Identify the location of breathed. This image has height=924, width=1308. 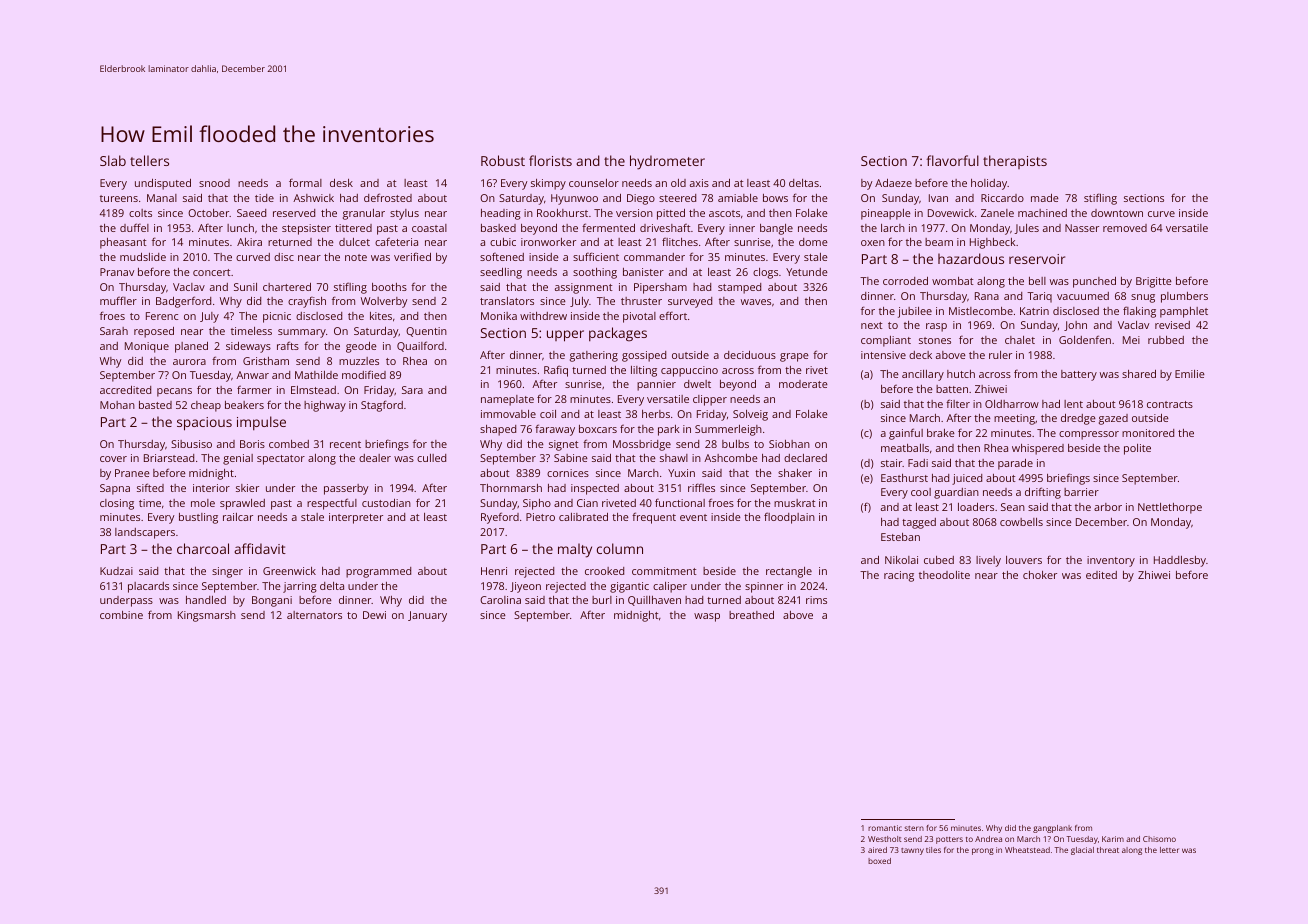
(751, 615).
